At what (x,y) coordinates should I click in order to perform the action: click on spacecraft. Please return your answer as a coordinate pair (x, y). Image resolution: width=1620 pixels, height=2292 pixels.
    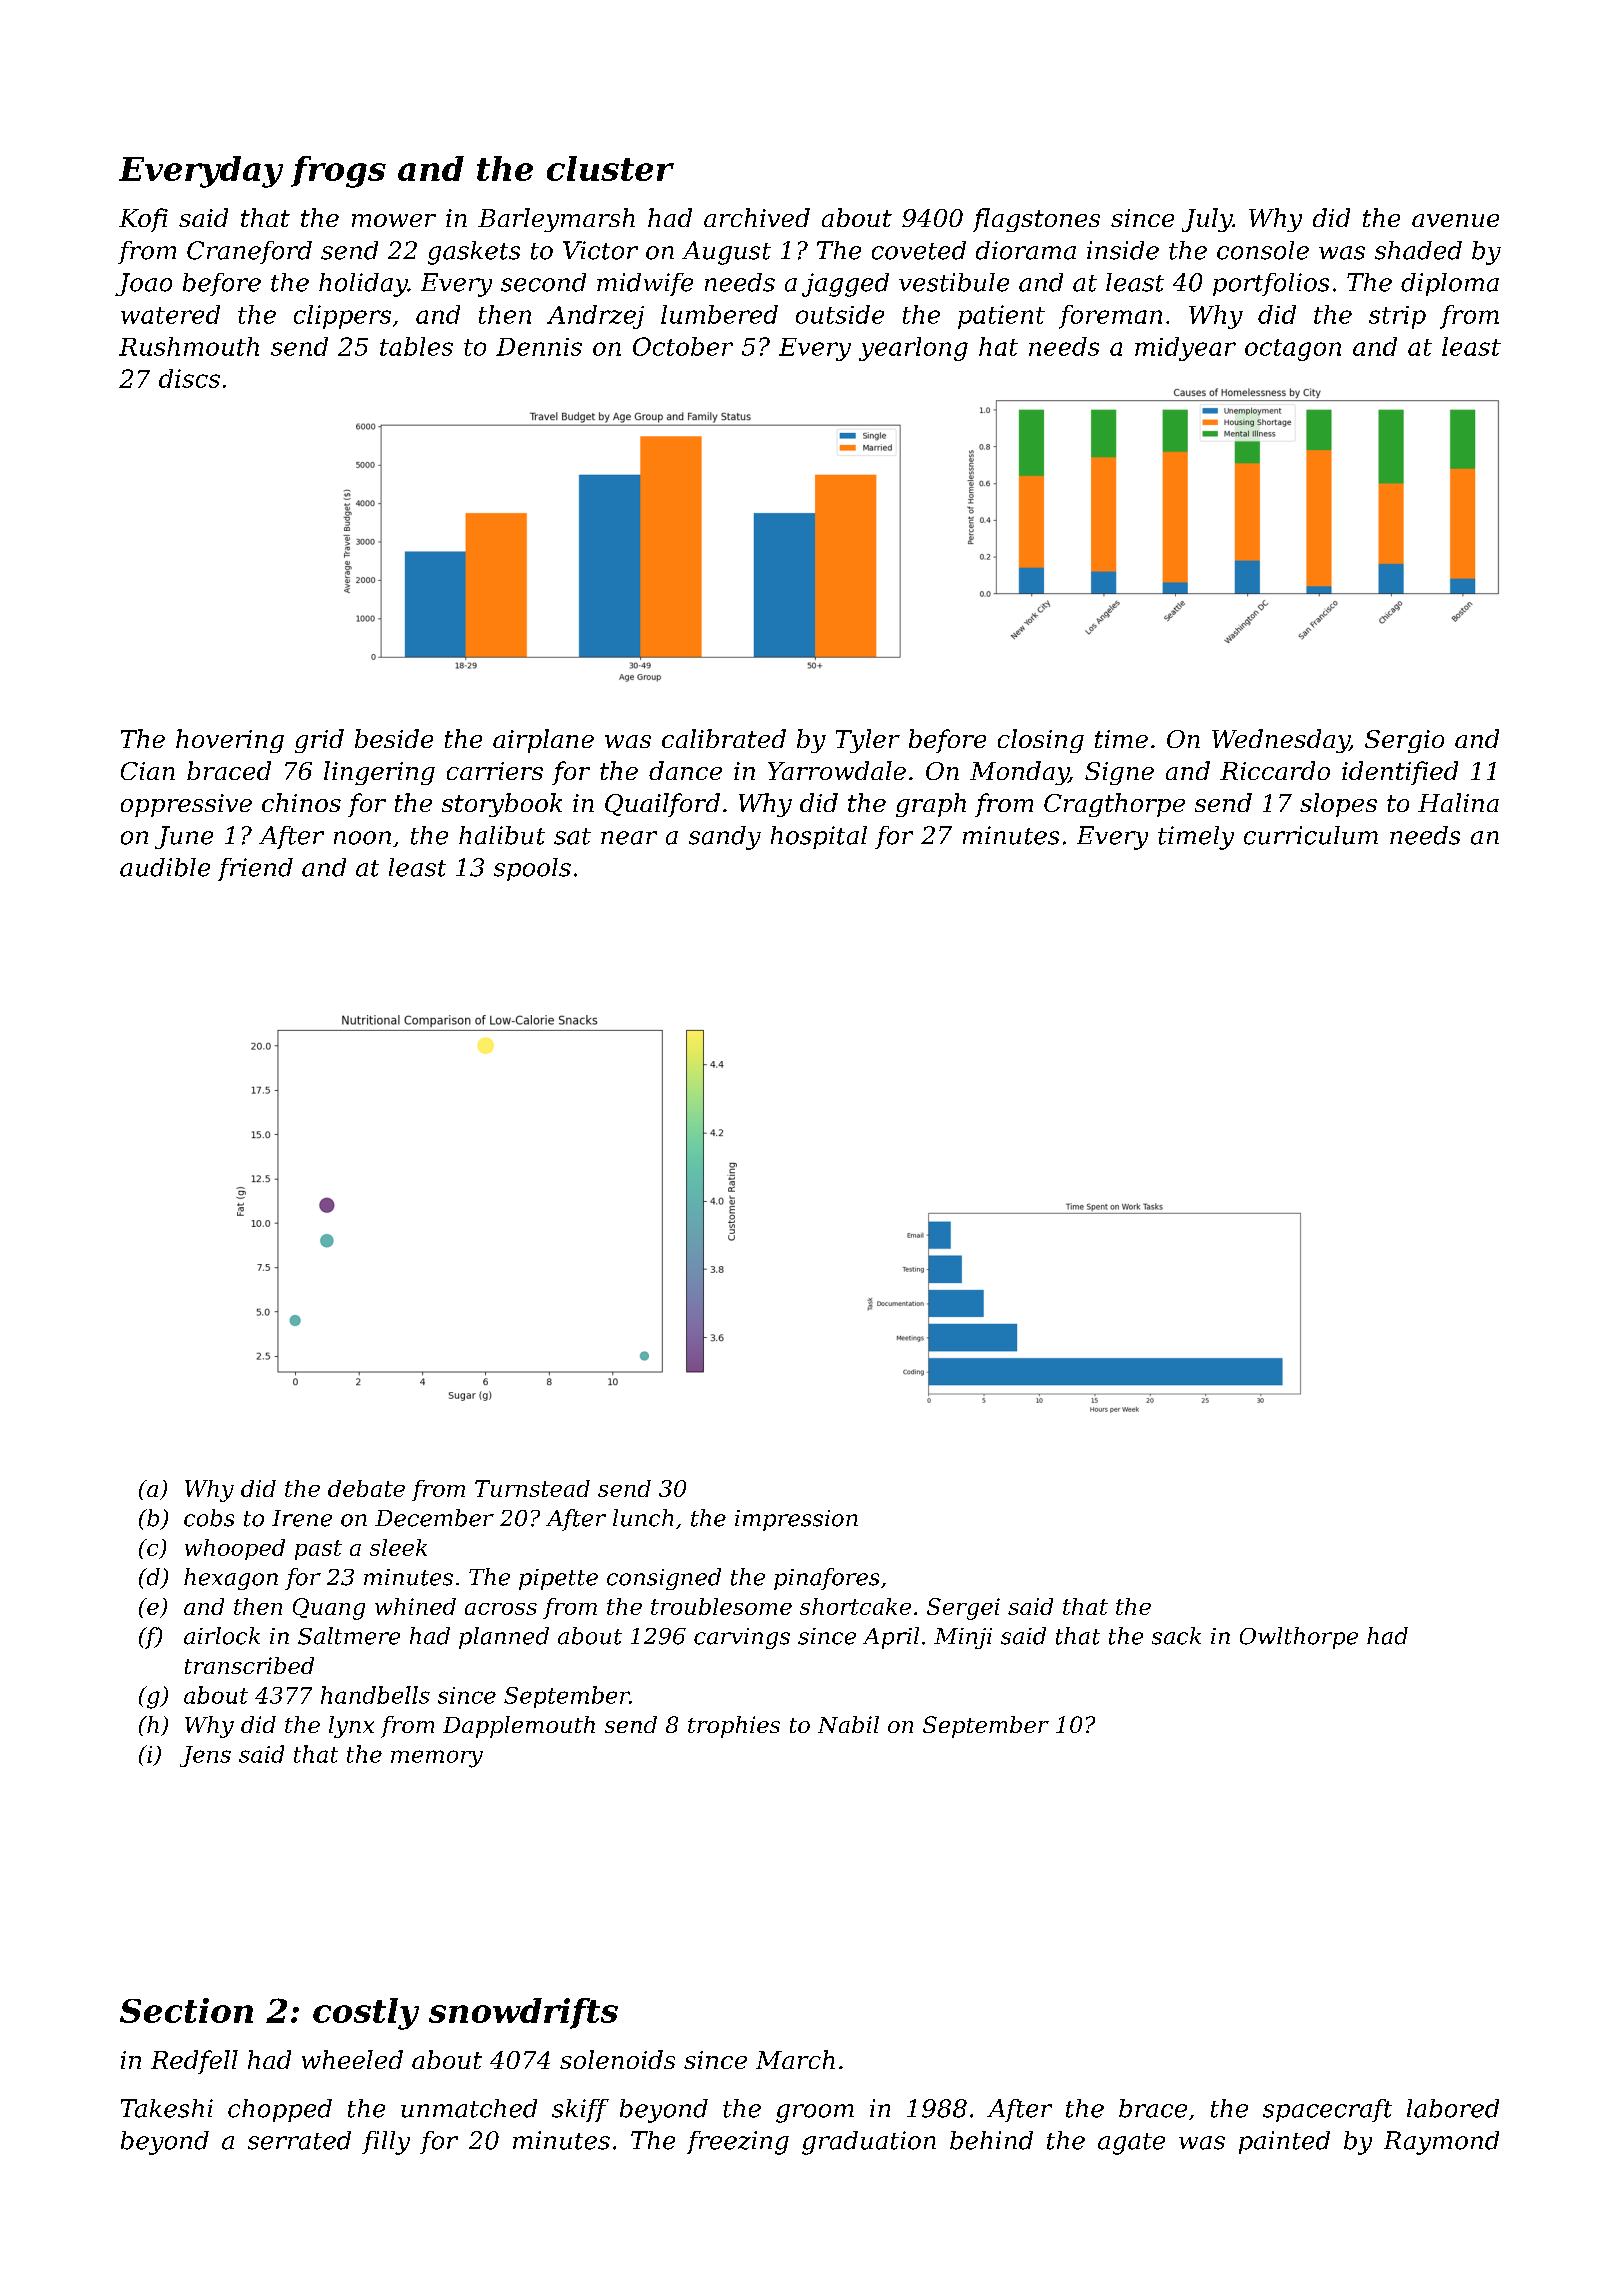
    Looking at the image, I should click on (1327, 2110).
